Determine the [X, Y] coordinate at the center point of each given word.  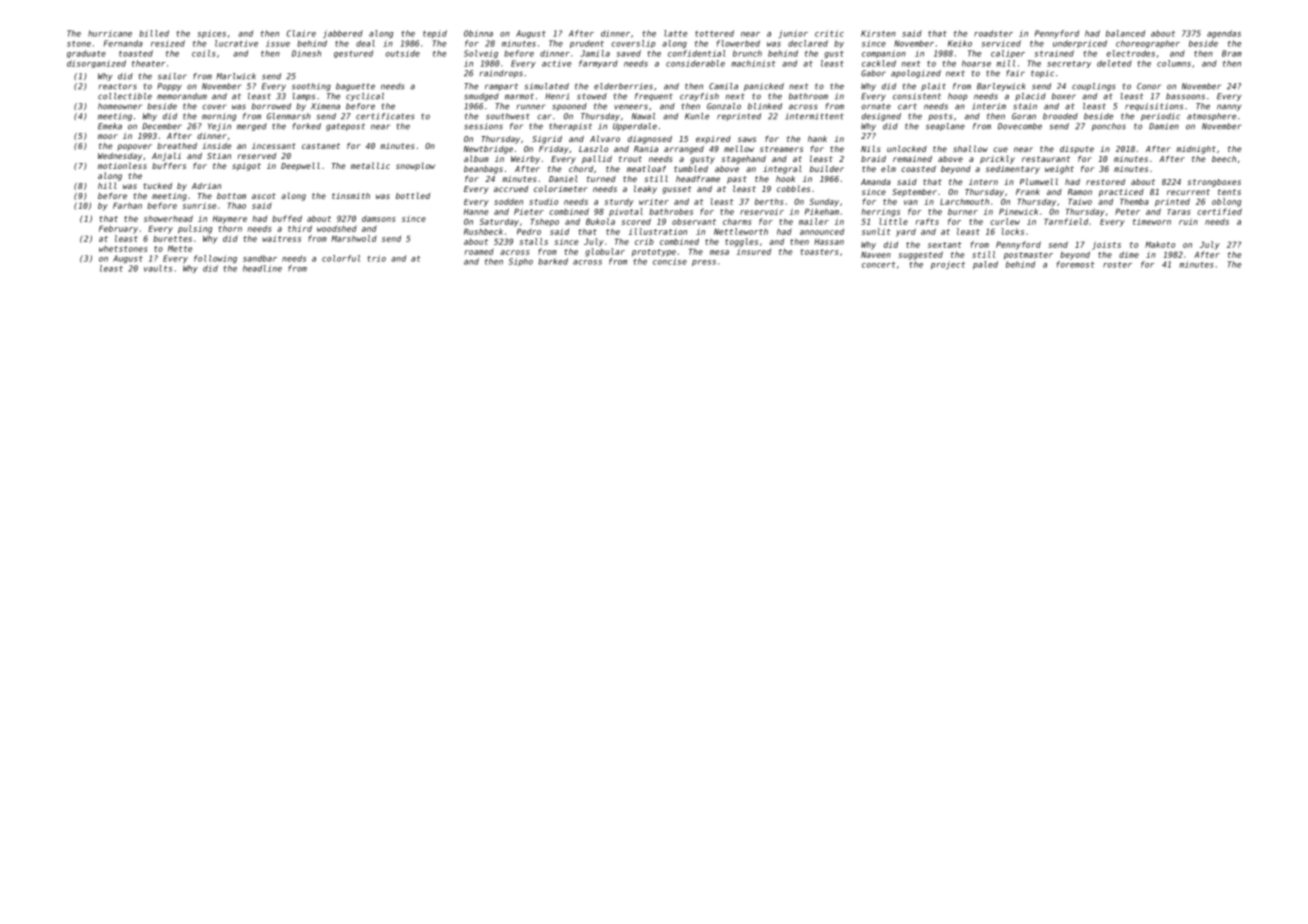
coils [204, 53]
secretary [1069, 64]
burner [963, 211]
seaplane [945, 127]
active [556, 63]
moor [108, 136]
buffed [287, 218]
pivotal [626, 212]
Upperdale [635, 127]
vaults [158, 268]
